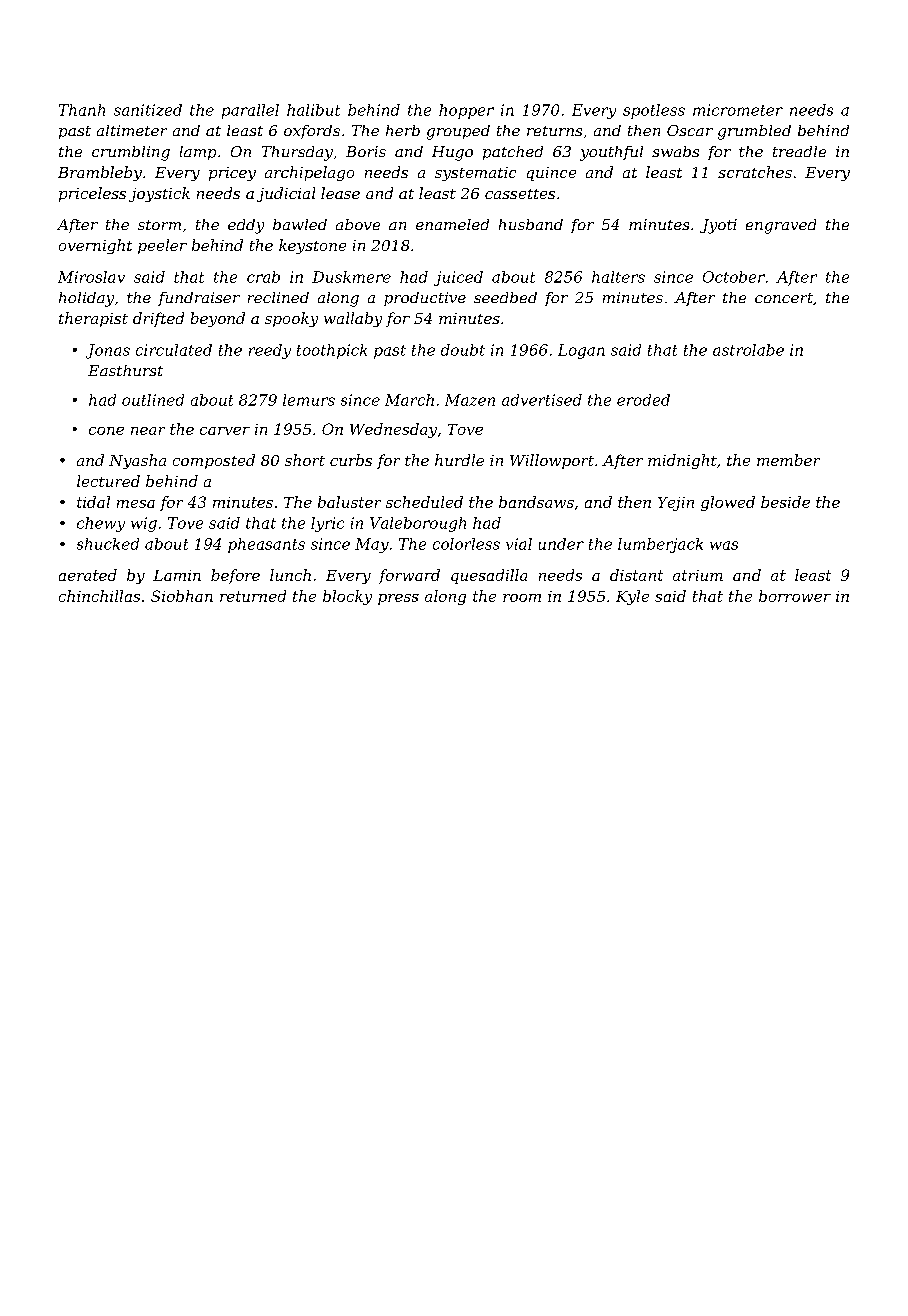 The image size is (908, 1316). I want to click on sanitized, so click(148, 110).
